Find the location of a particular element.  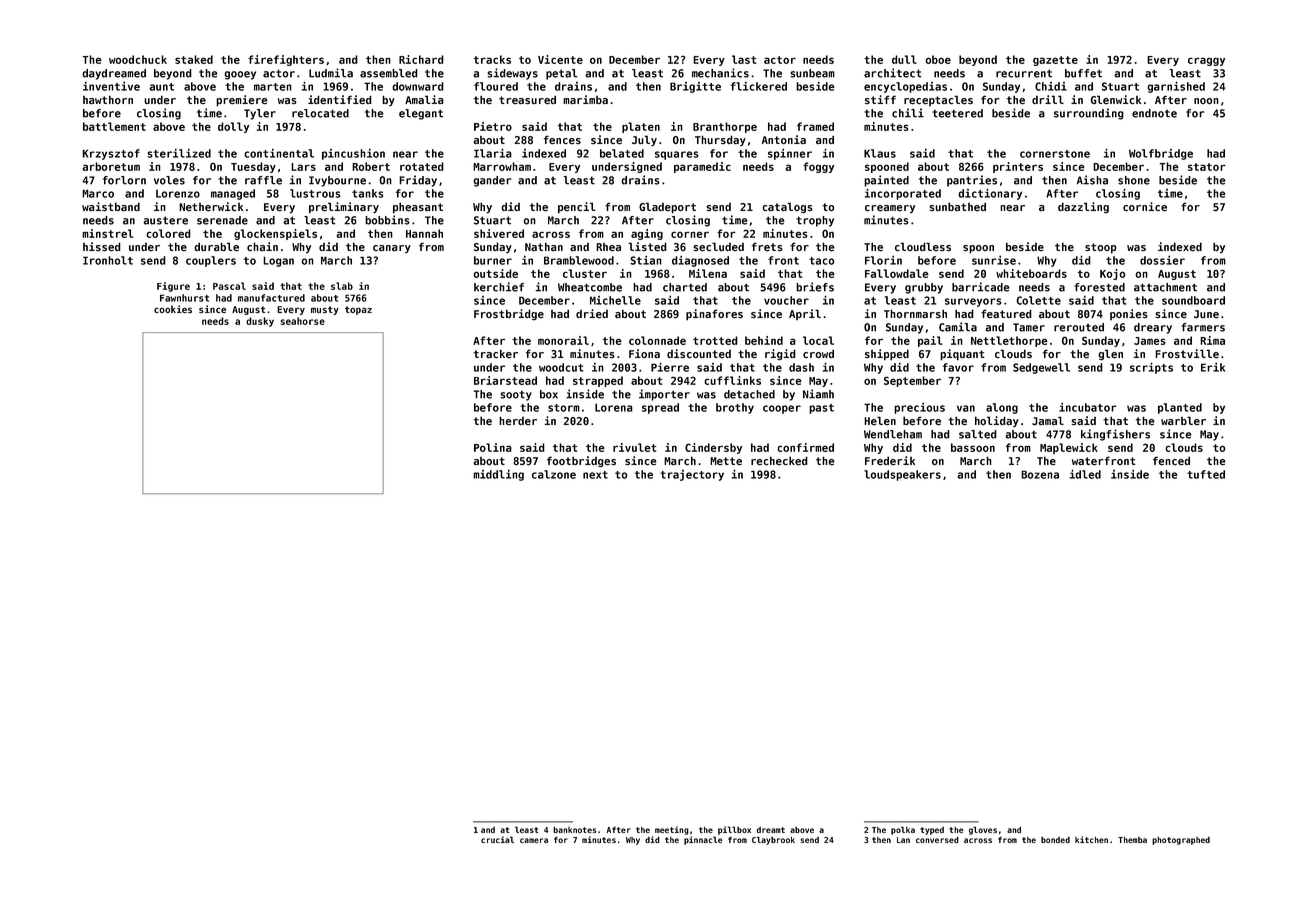

trajectory is located at coordinates (692, 475).
